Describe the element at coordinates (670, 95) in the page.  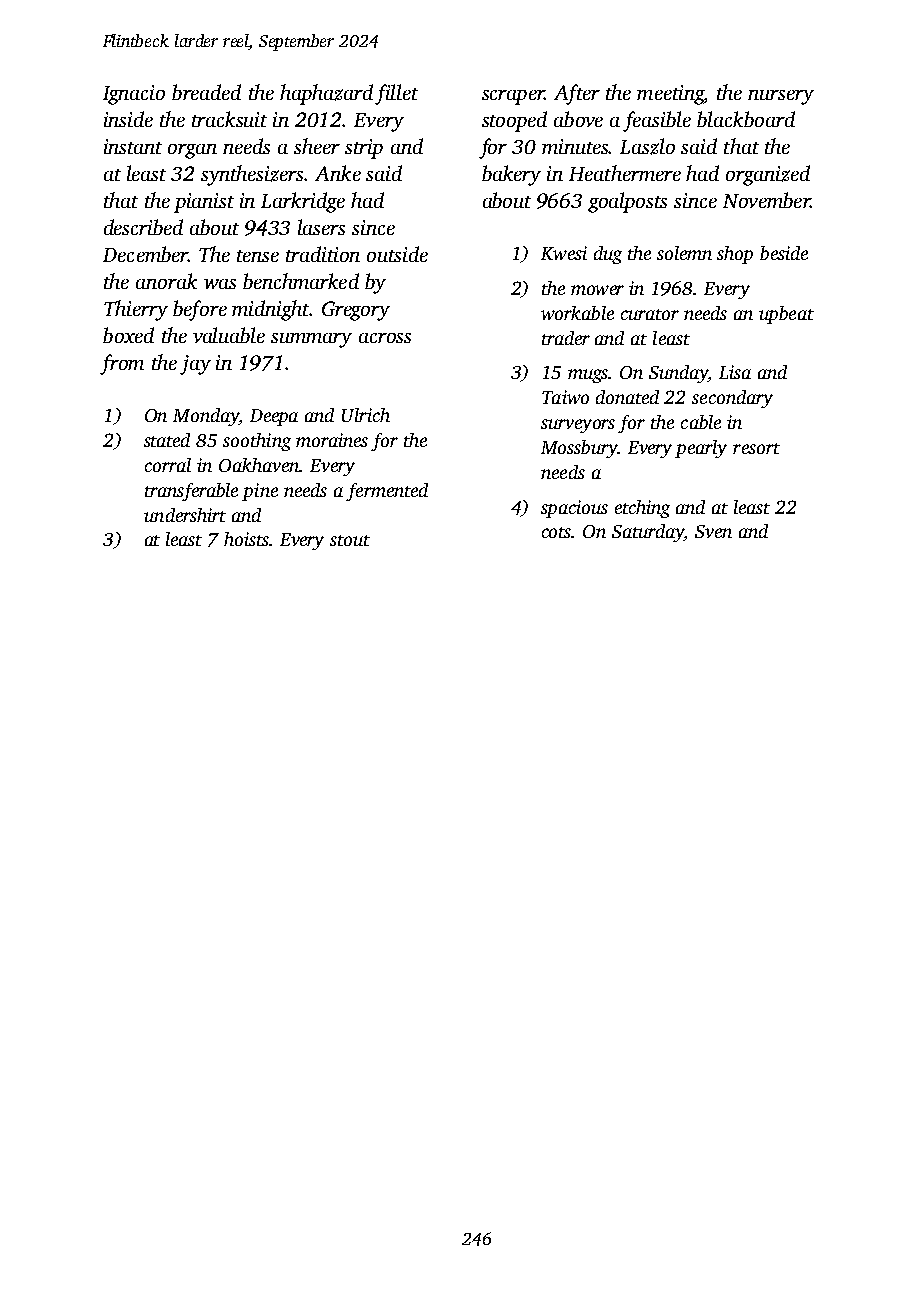
I see `meeting` at that location.
